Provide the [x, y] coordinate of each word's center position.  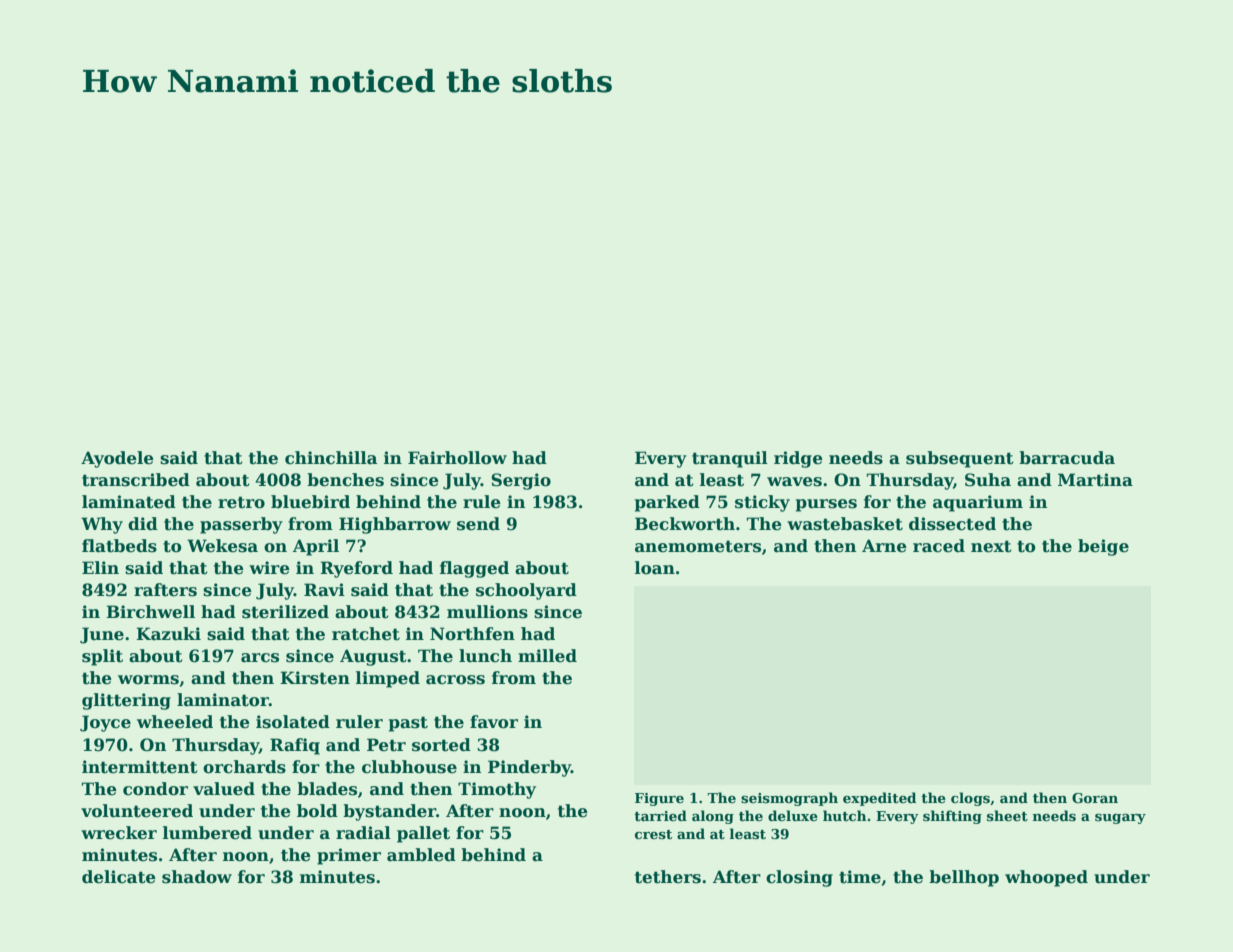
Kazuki [168, 634]
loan [655, 568]
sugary [1120, 819]
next [991, 546]
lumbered [207, 833]
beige [1103, 547]
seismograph [789, 799]
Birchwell [150, 612]
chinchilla [331, 458]
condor [155, 789]
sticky [762, 503]
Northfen [472, 634]
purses [826, 505]
